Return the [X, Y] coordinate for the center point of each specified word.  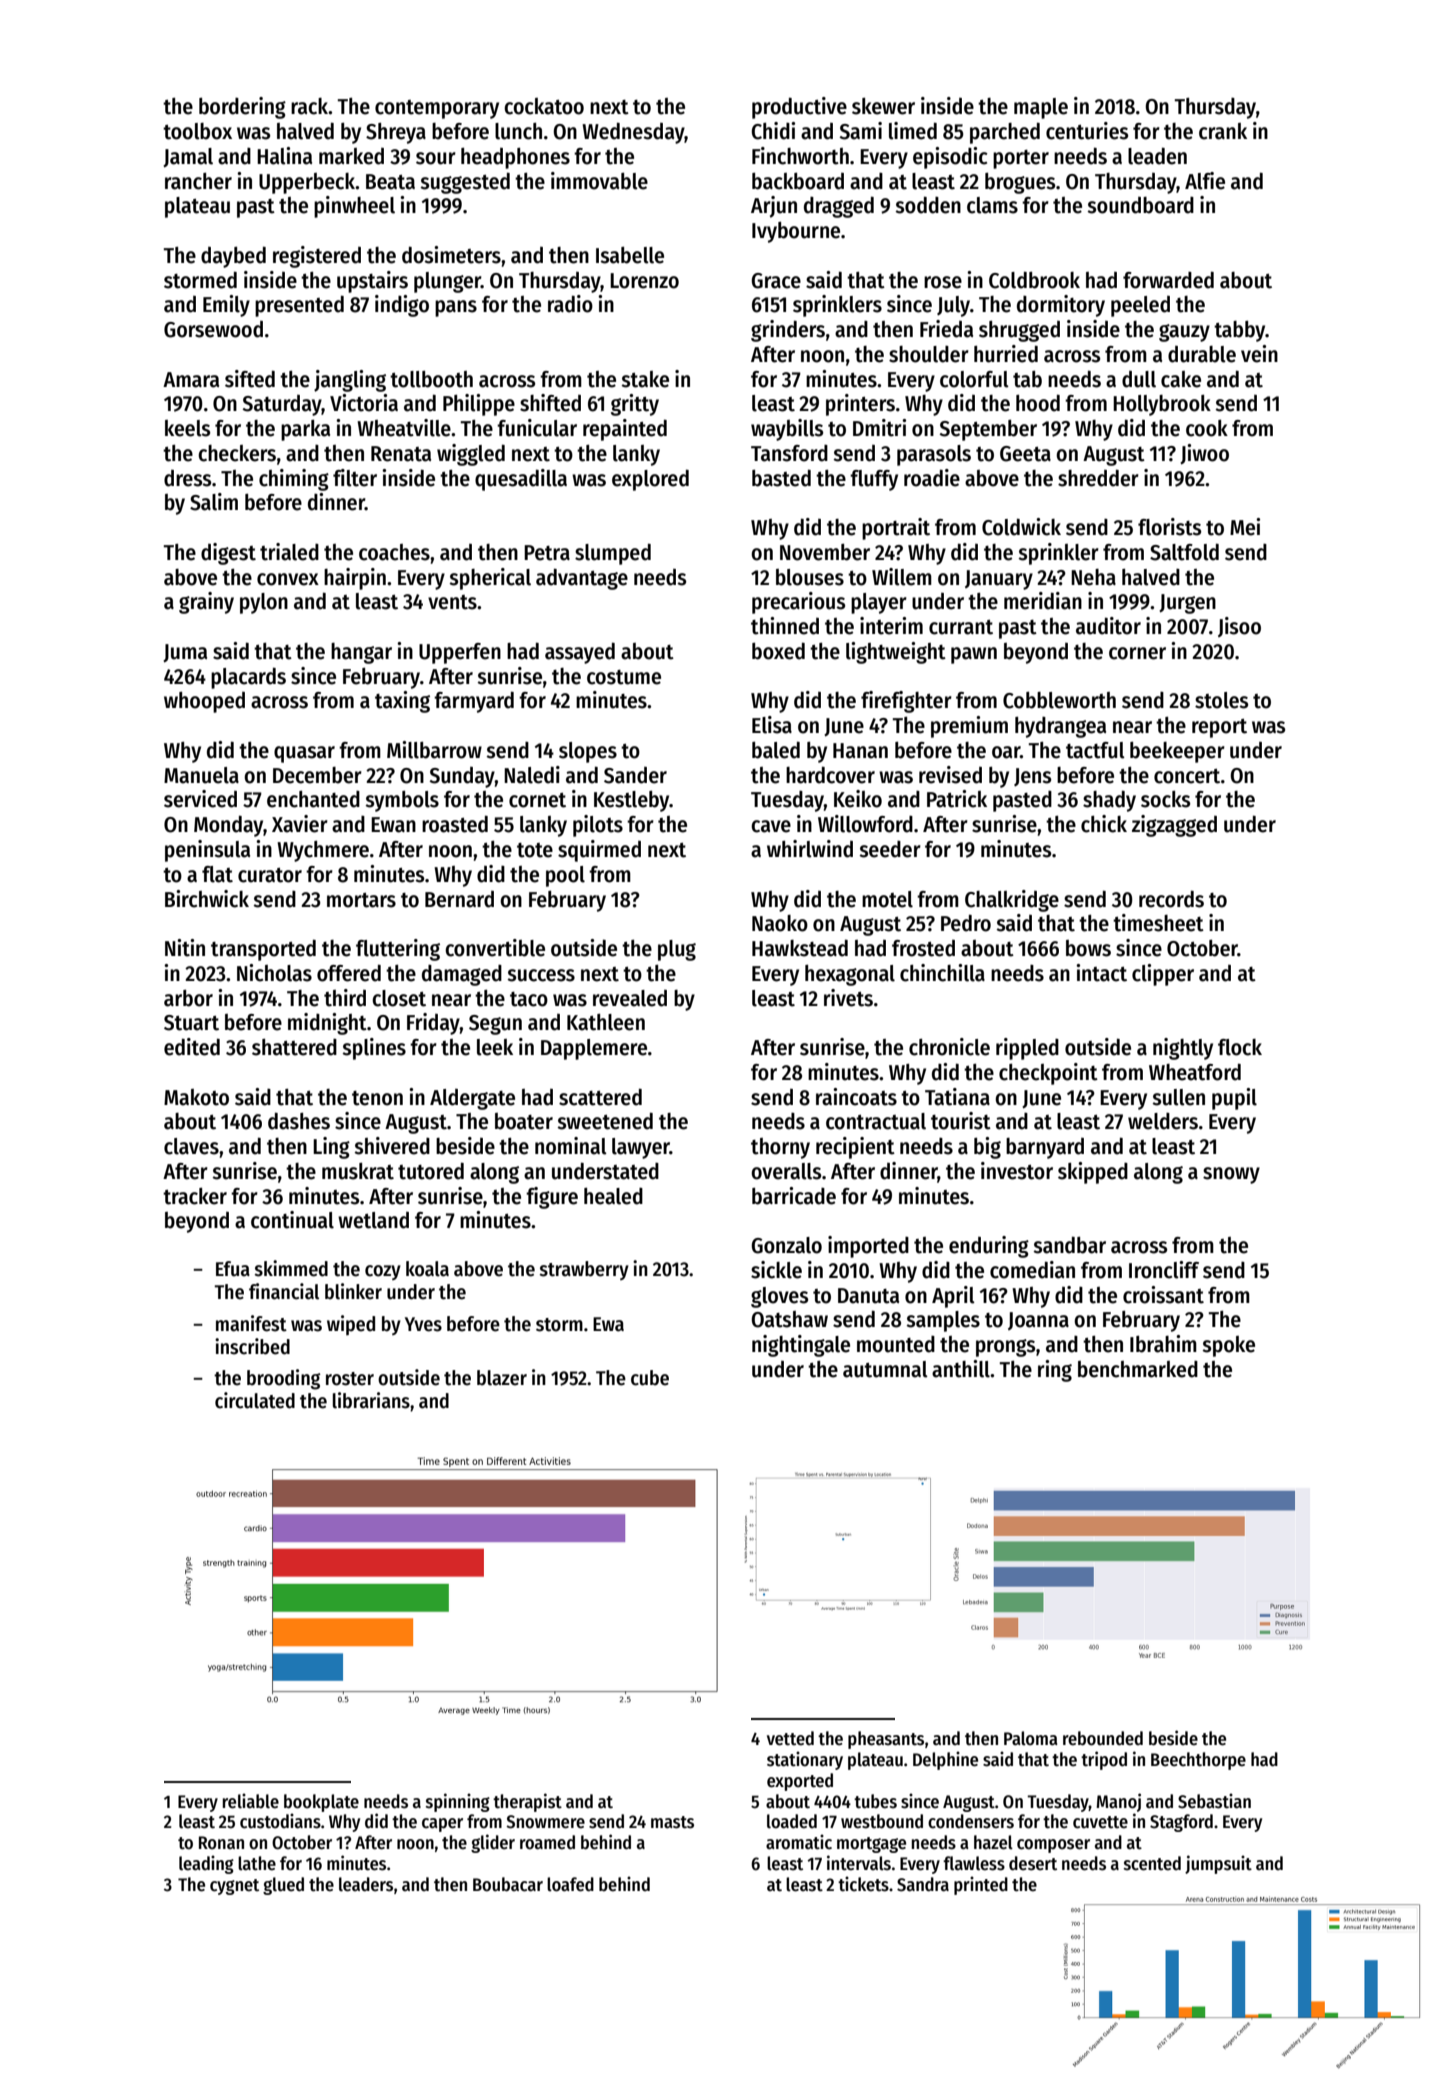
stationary [805, 1760]
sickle [776, 1270]
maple [1041, 108]
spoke [1228, 1346]
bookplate [321, 1803]
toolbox [197, 131]
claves [191, 1146]
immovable [599, 181]
